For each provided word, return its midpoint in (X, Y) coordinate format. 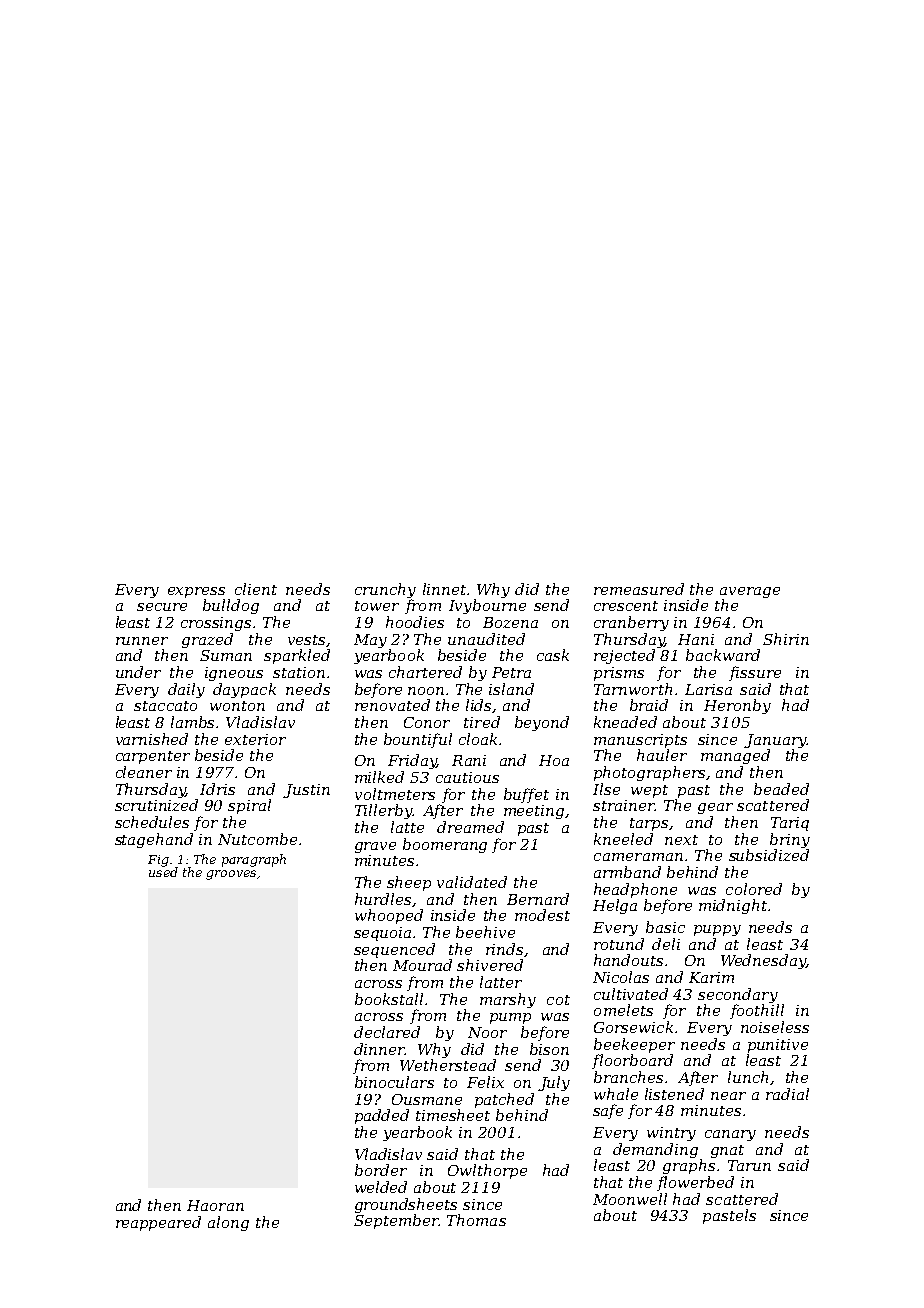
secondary (738, 995)
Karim (711, 977)
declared (387, 1032)
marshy (508, 1000)
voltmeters (395, 794)
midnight (733, 906)
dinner (379, 1049)
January (775, 741)
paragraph (254, 860)
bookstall (389, 999)
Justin (306, 791)
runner (142, 641)
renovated (392, 705)
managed (735, 756)
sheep (409, 883)
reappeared (158, 1223)
